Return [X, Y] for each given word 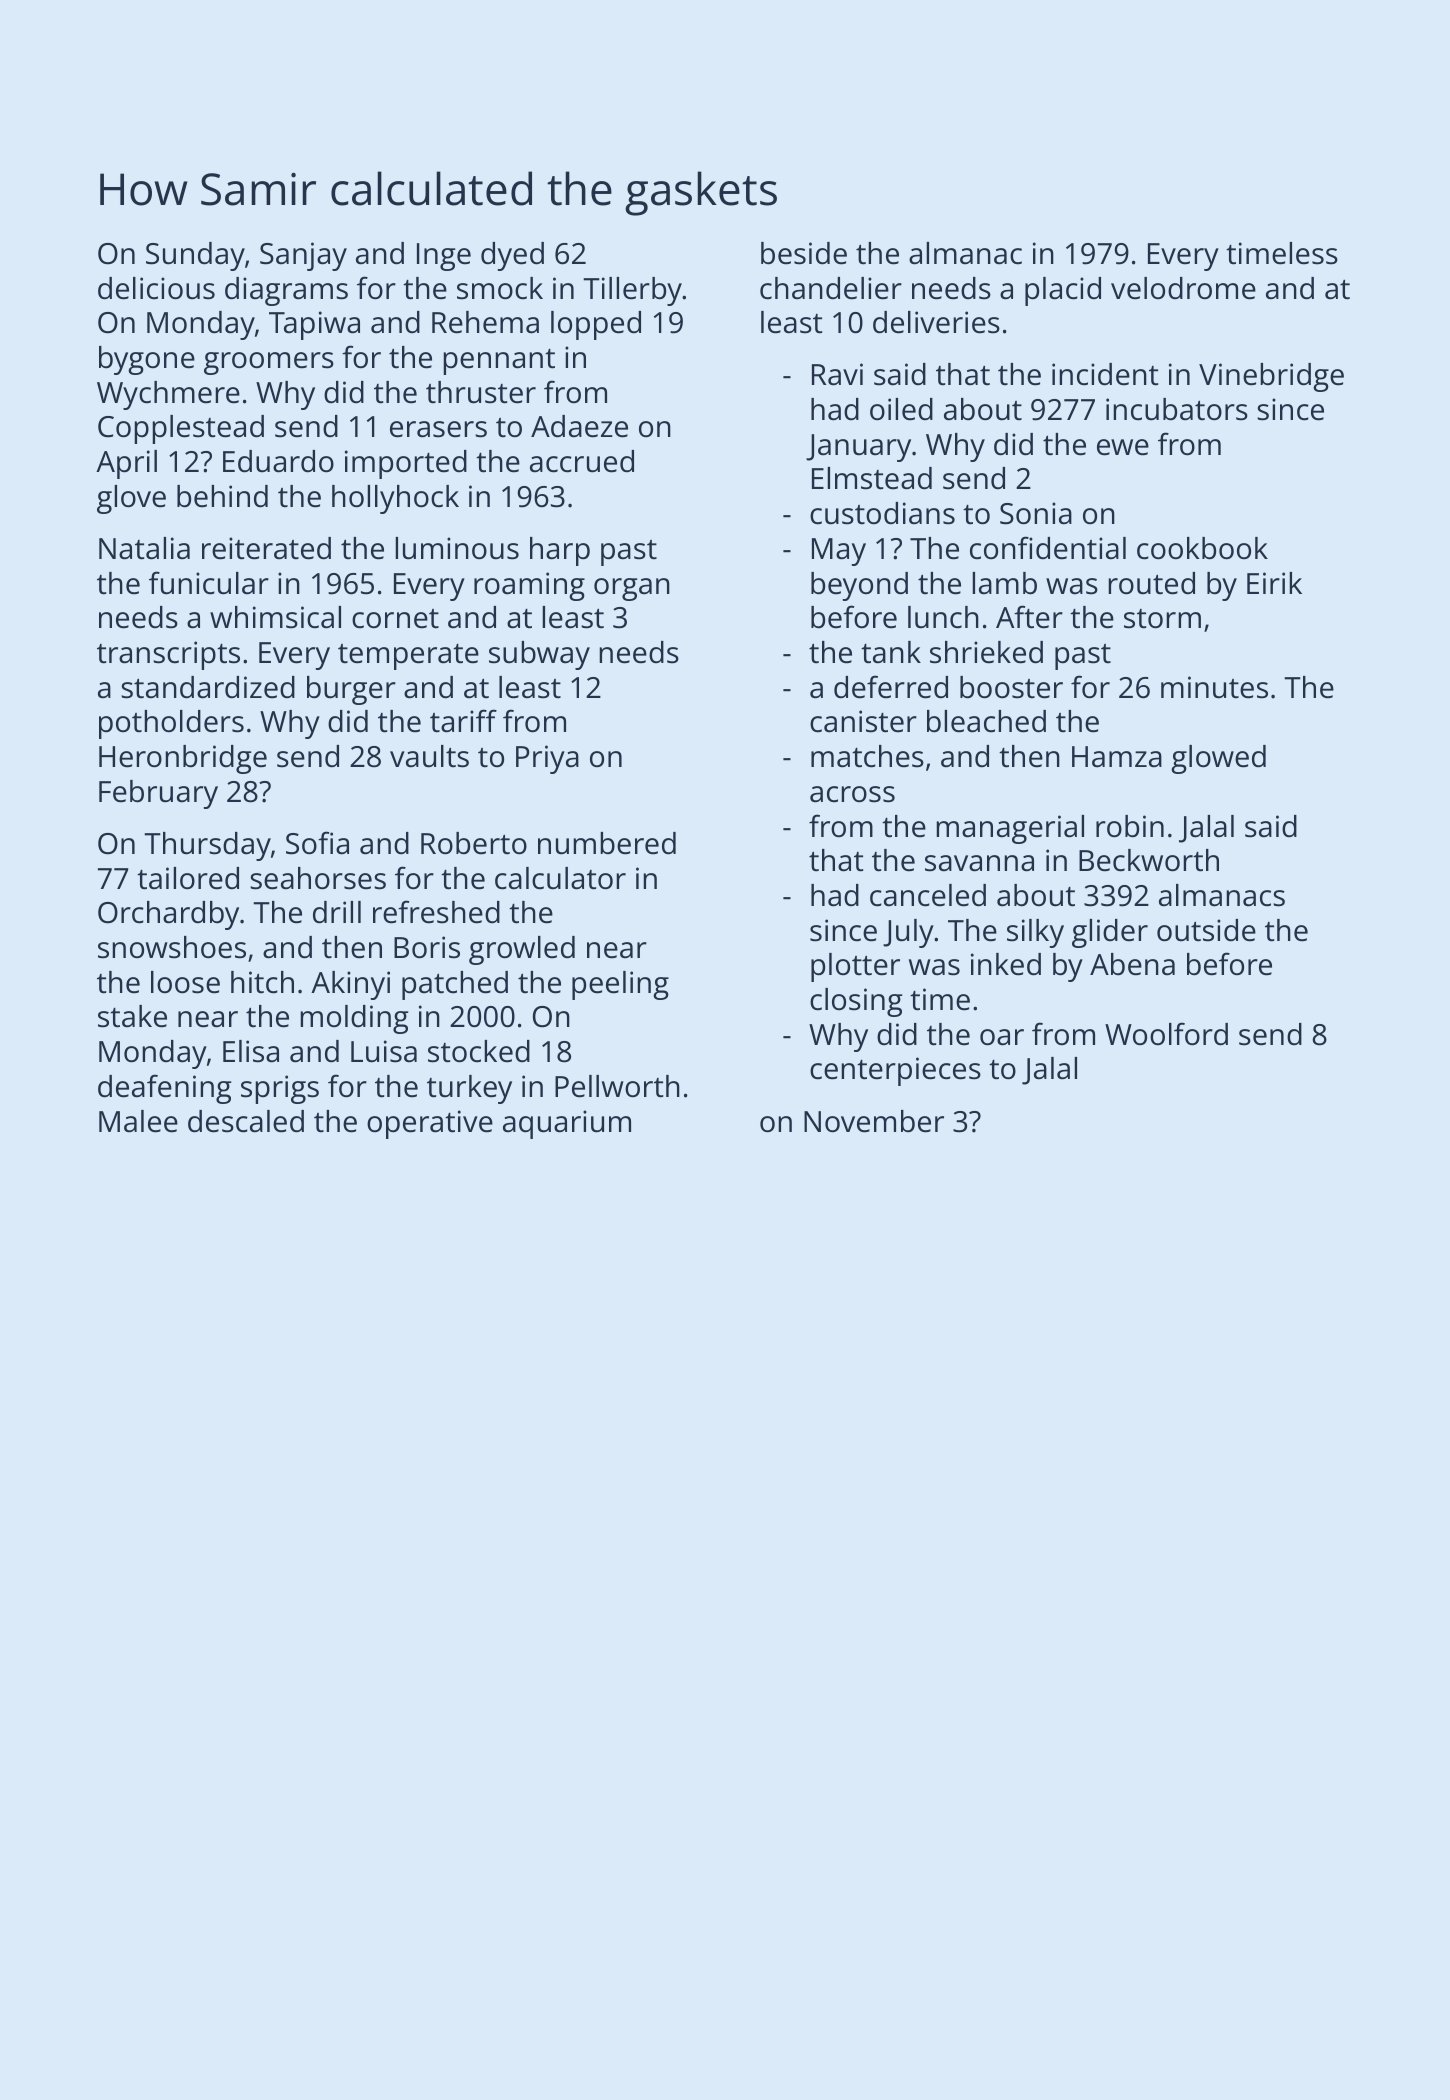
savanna [979, 863]
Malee [138, 1121]
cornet [395, 619]
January [858, 448]
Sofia [317, 843]
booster [1011, 687]
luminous [457, 548]
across [852, 794]
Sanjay [303, 256]
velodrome [1183, 288]
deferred [891, 687]
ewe [1123, 447]
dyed [512, 256]
